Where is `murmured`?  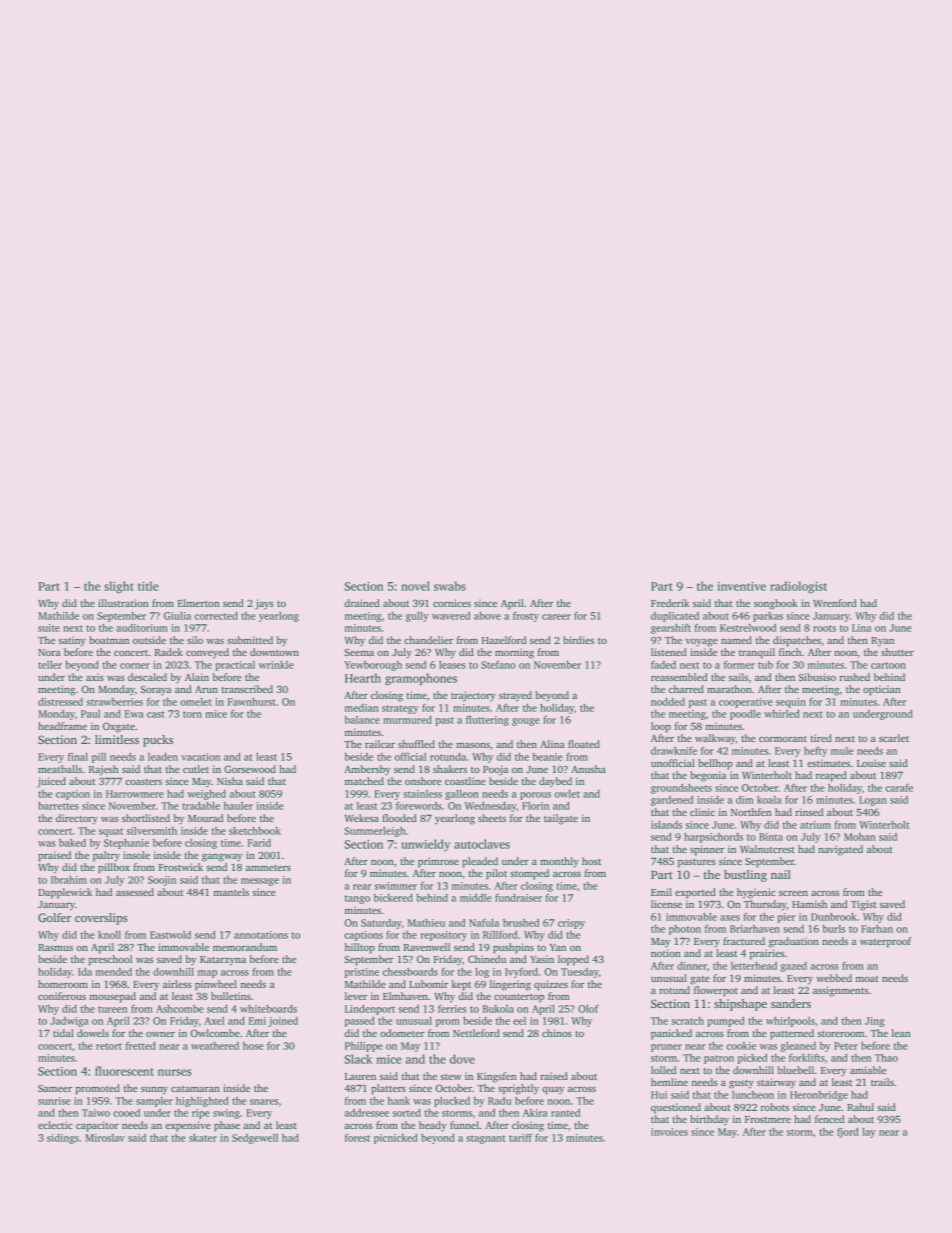 murmured is located at coordinates (407, 720).
